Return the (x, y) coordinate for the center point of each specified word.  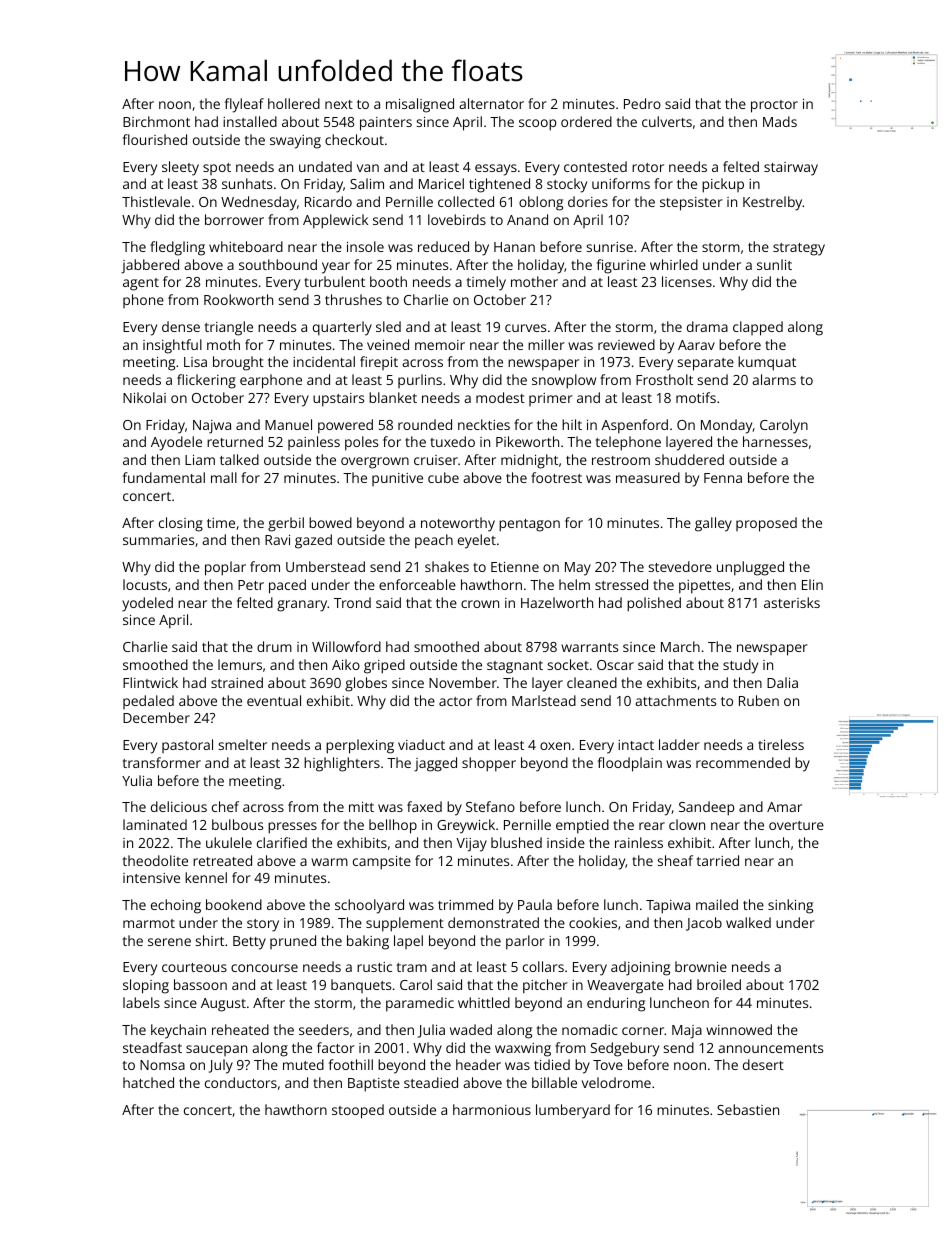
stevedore (680, 566)
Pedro (642, 103)
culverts (667, 121)
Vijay (471, 845)
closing (181, 524)
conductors (241, 1082)
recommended (743, 762)
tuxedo (452, 441)
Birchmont (156, 121)
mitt (361, 807)
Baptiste (374, 1085)
